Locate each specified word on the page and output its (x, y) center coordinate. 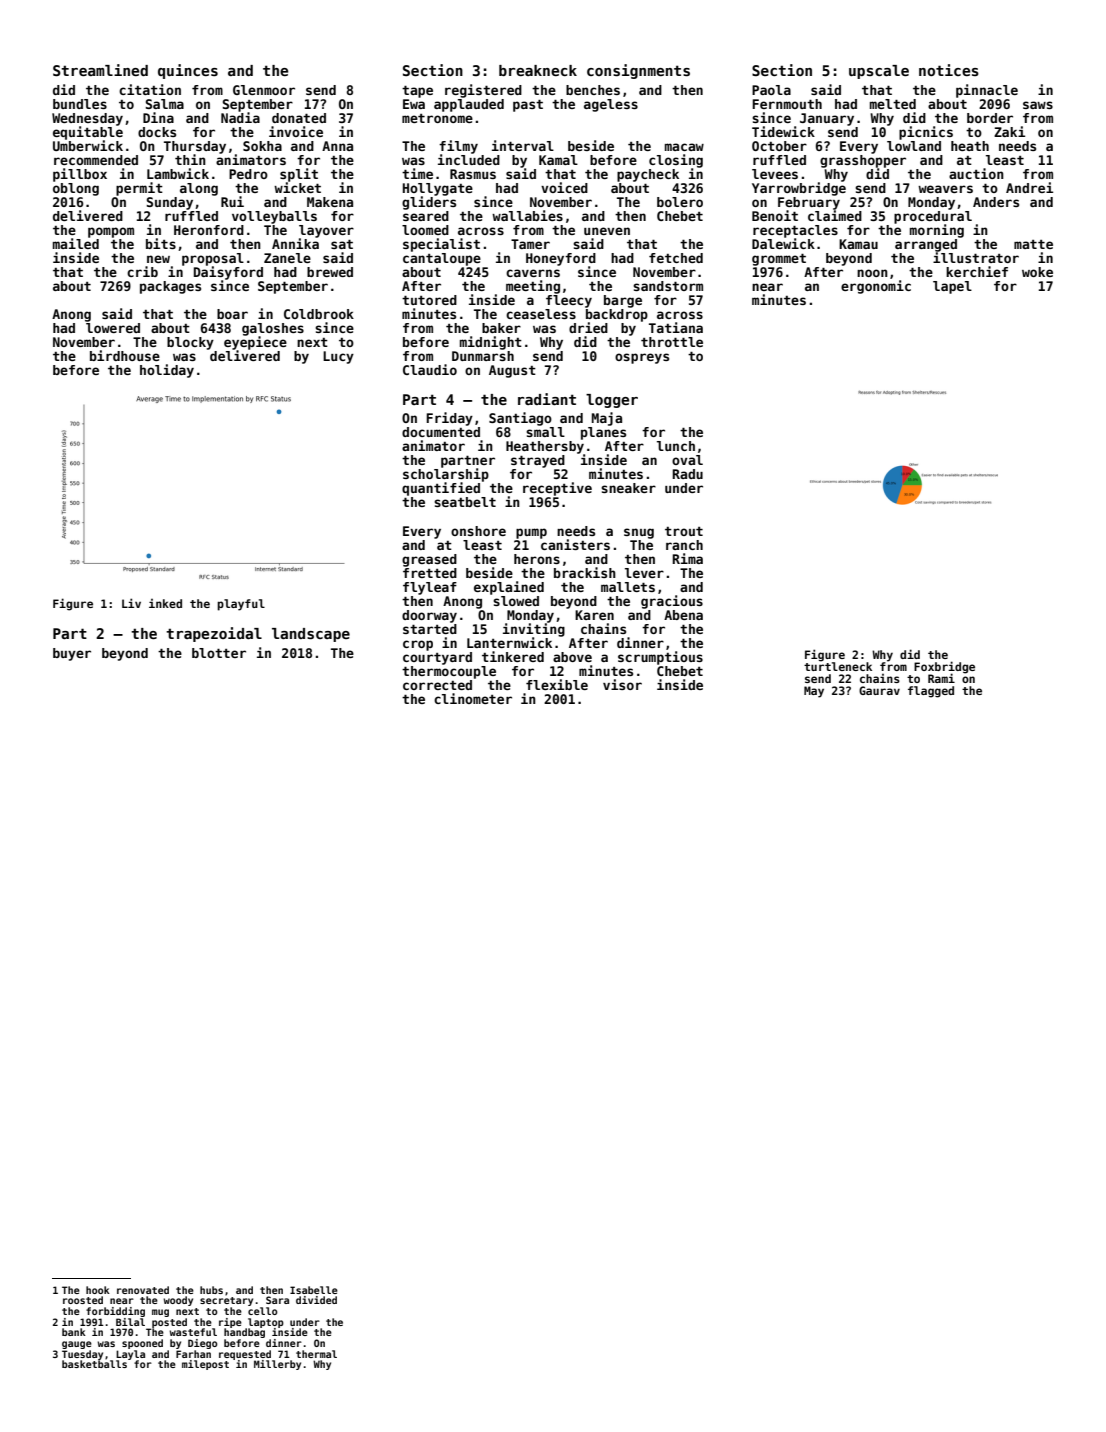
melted (893, 104)
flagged (931, 692)
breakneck (538, 70)
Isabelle (314, 1290)
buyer (72, 654)
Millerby (277, 1365)
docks (157, 132)
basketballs (94, 1364)
